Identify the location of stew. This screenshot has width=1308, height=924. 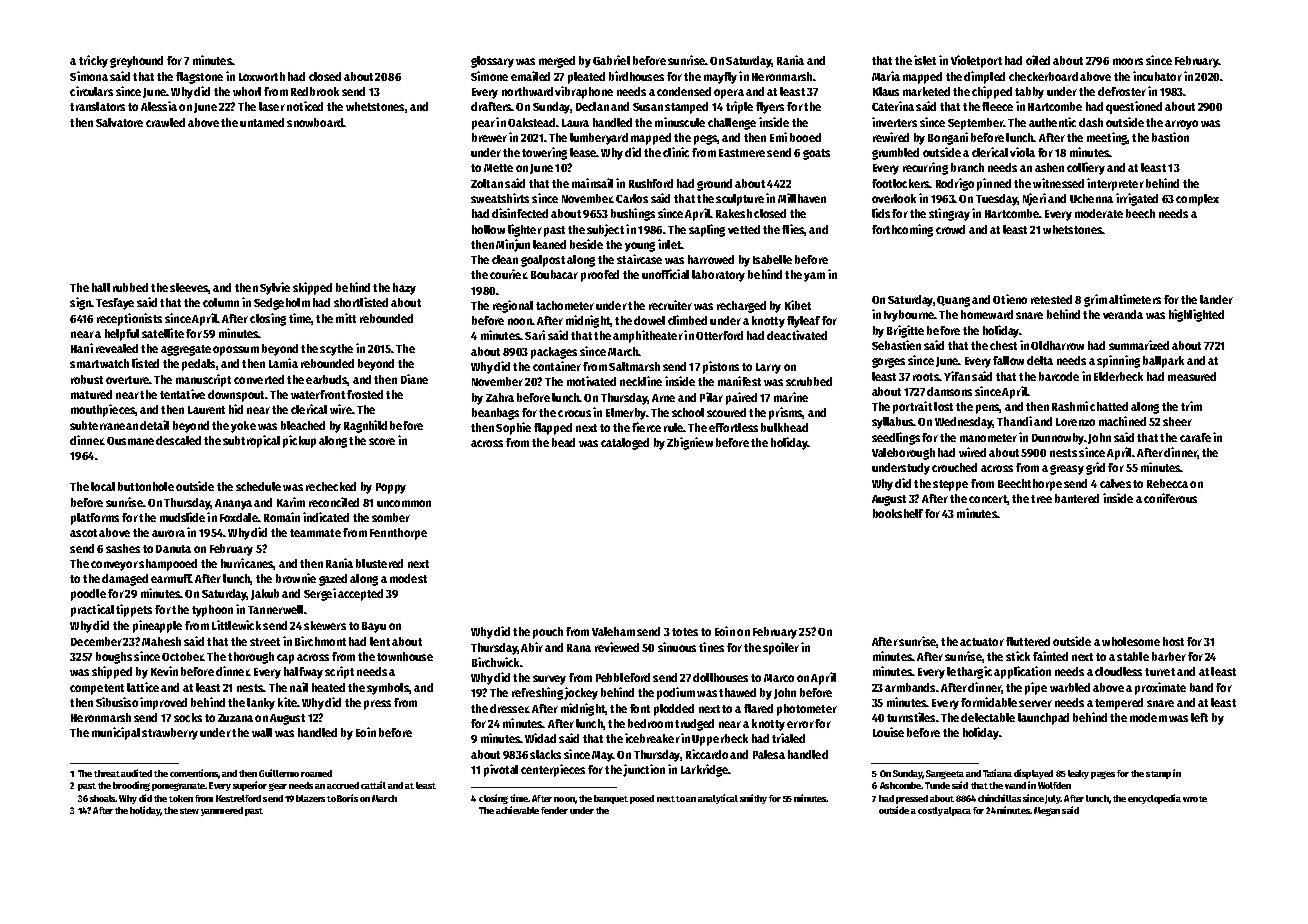
(189, 811).
